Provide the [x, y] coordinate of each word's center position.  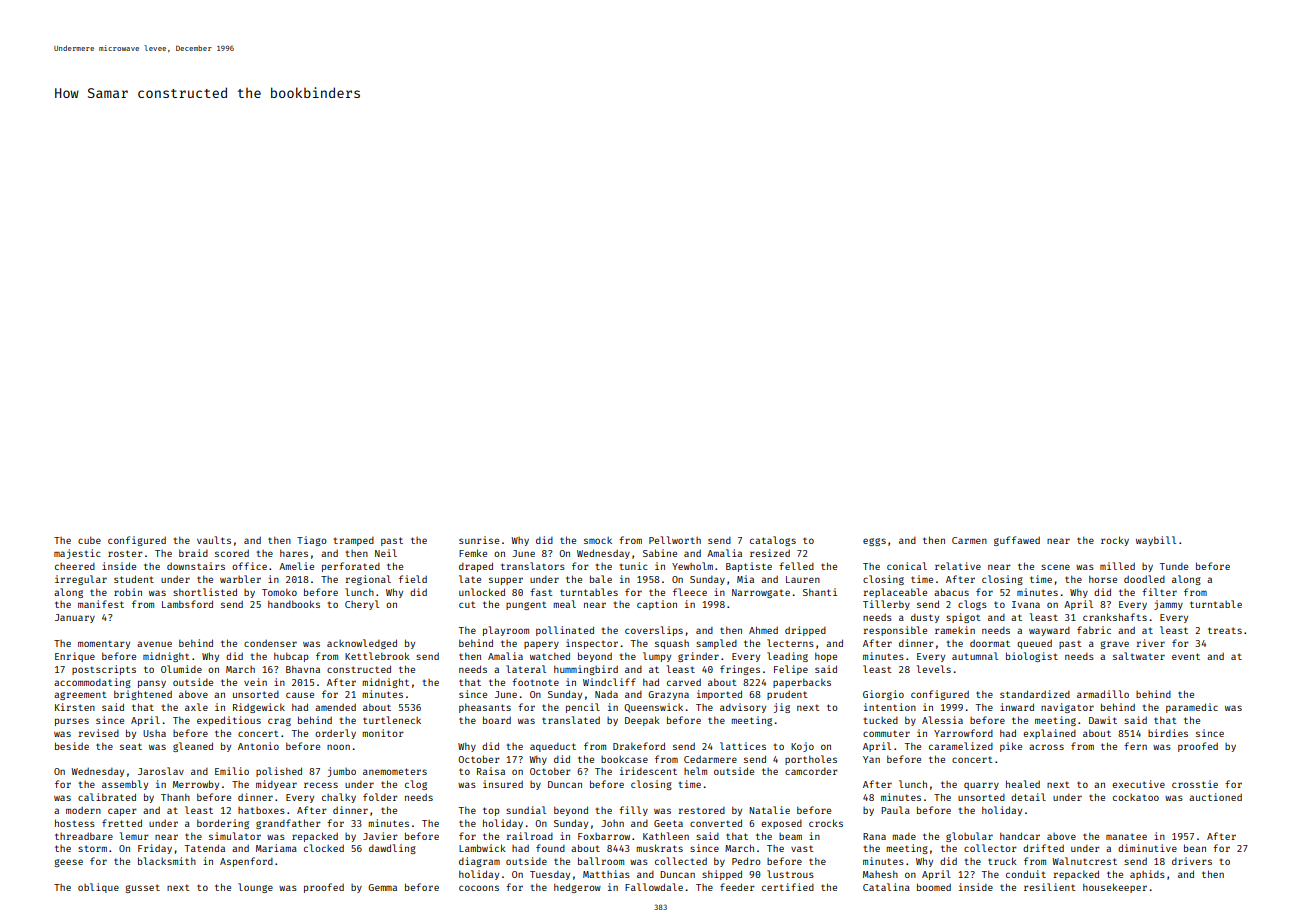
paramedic [1192, 708]
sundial [526, 810]
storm [92, 848]
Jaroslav [161, 771]
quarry [981, 786]
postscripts [104, 670]
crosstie [1195, 784]
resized [770, 553]
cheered [75, 566]
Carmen [969, 540]
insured [503, 784]
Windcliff [609, 682]
